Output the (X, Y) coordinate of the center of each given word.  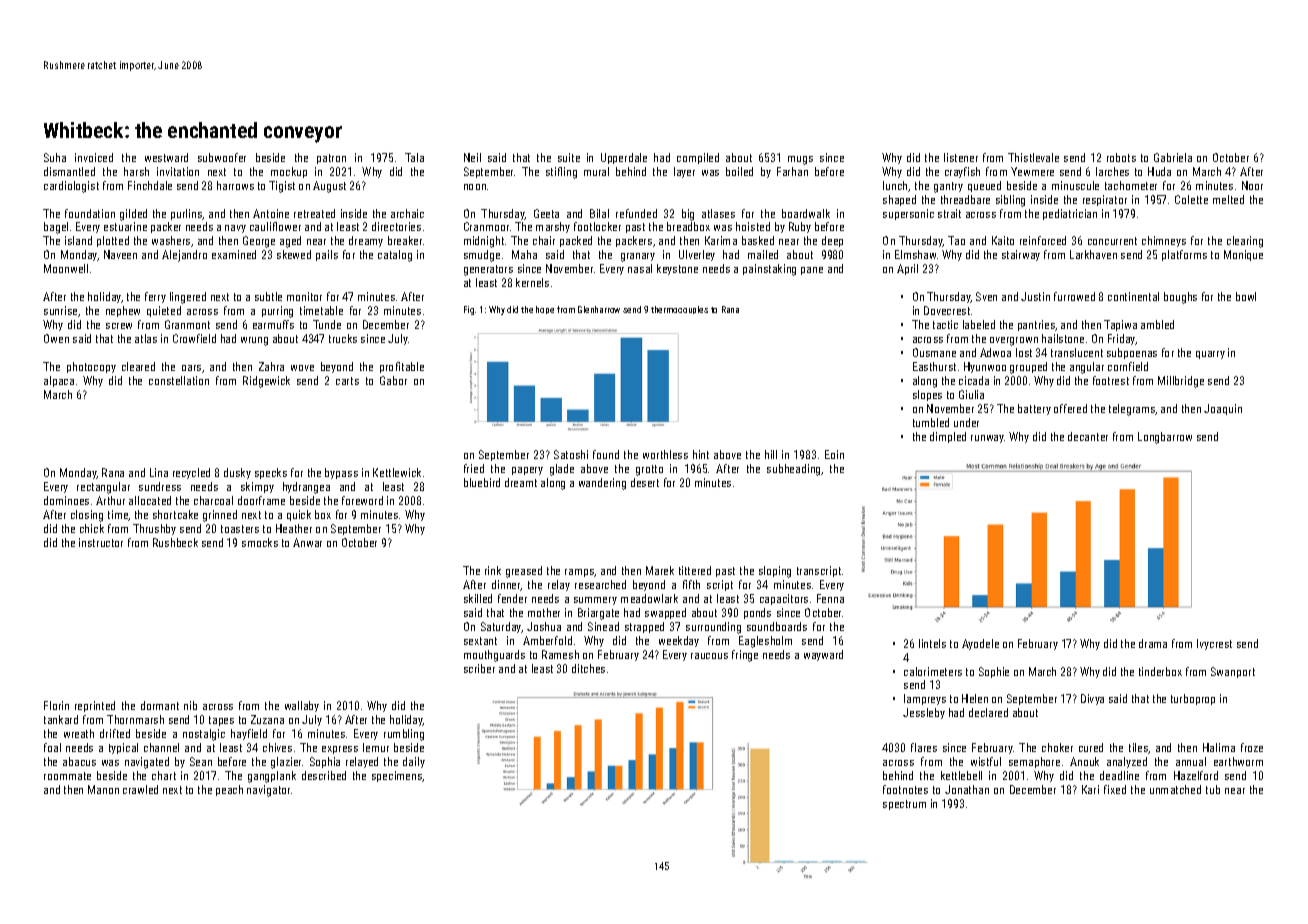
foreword (362, 500)
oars (191, 368)
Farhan (792, 171)
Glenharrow (599, 309)
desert (645, 482)
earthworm (1238, 761)
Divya (1092, 699)
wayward (823, 655)
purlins (187, 214)
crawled (140, 789)
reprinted (95, 706)
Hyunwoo (985, 367)
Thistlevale (1033, 157)
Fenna (830, 598)
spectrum (904, 805)
